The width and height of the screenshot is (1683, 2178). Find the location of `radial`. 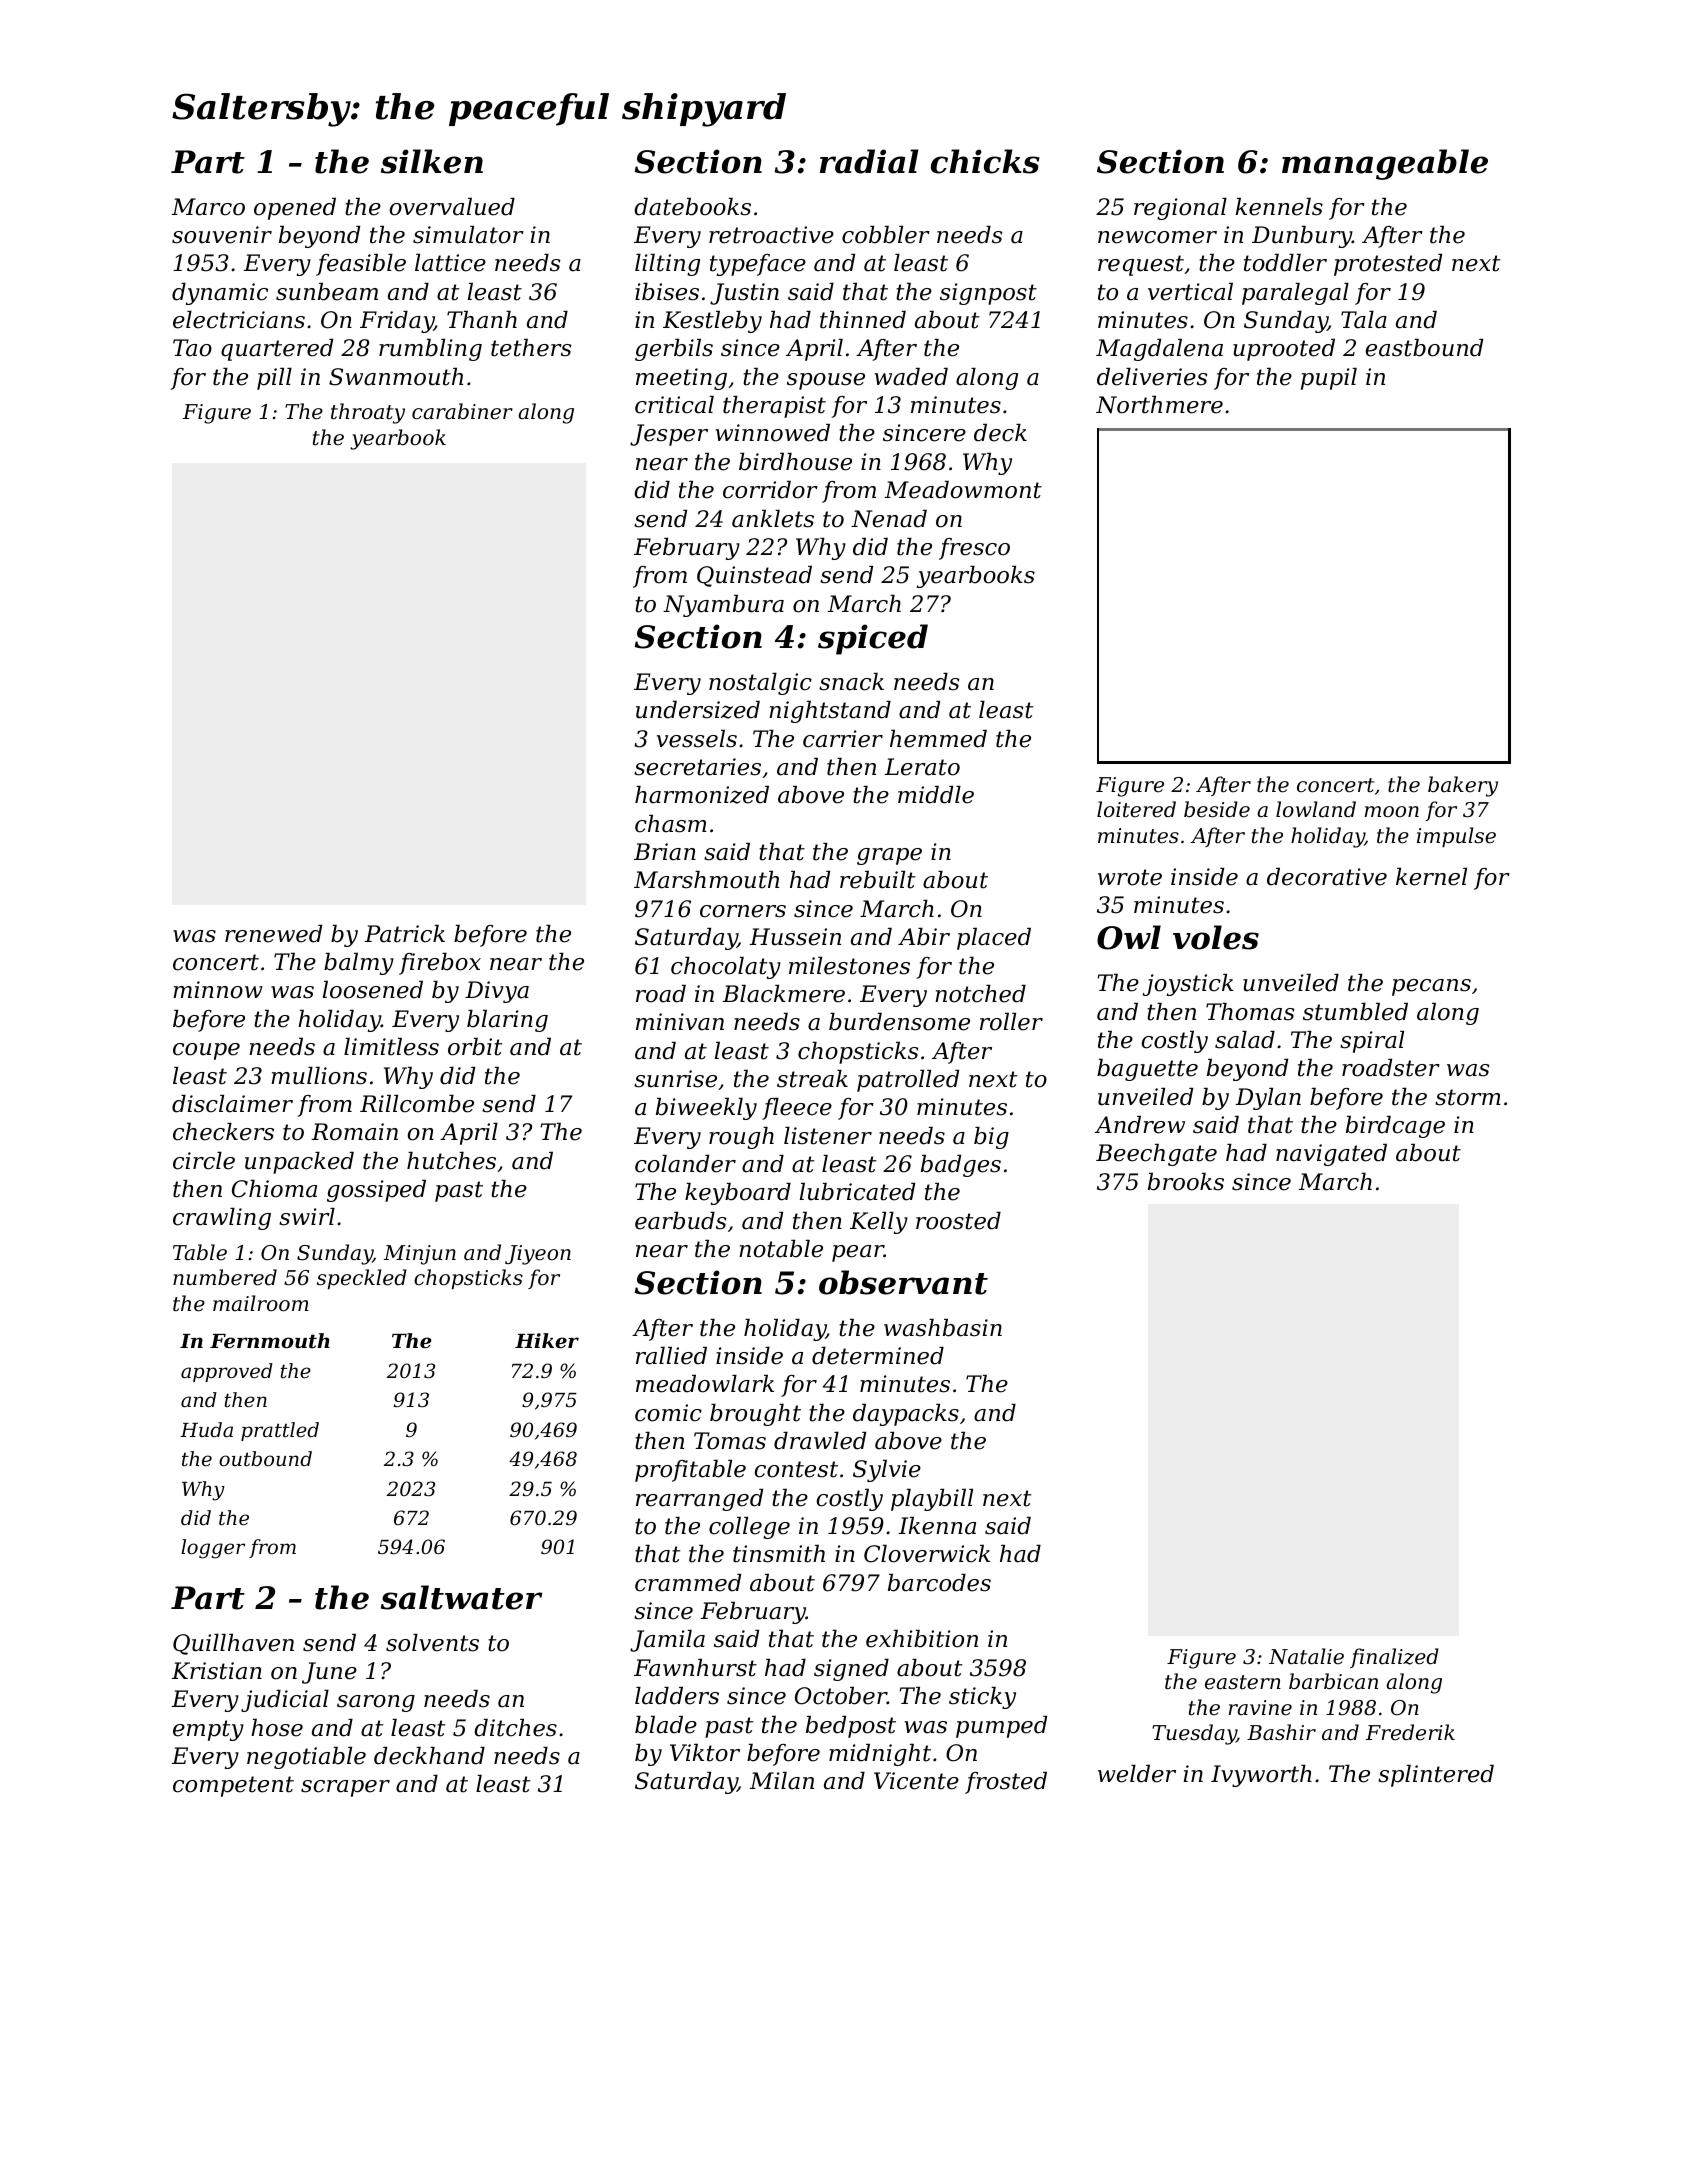

radial is located at coordinates (869, 161).
